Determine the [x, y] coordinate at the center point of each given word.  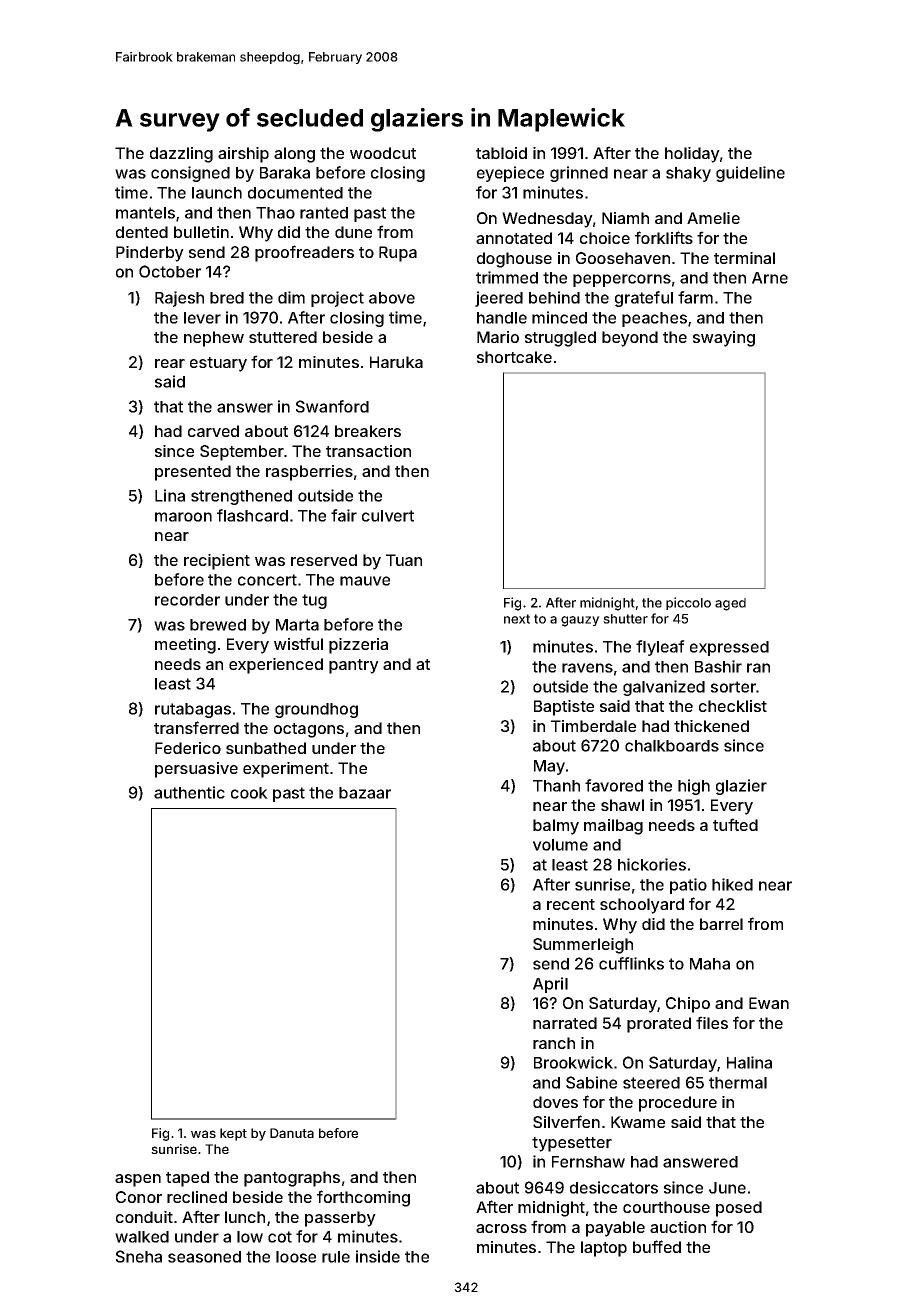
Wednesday [547, 220]
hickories [652, 864]
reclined [197, 1197]
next [517, 619]
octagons [309, 730]
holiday [692, 155]
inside [378, 1256]
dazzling [181, 155]
